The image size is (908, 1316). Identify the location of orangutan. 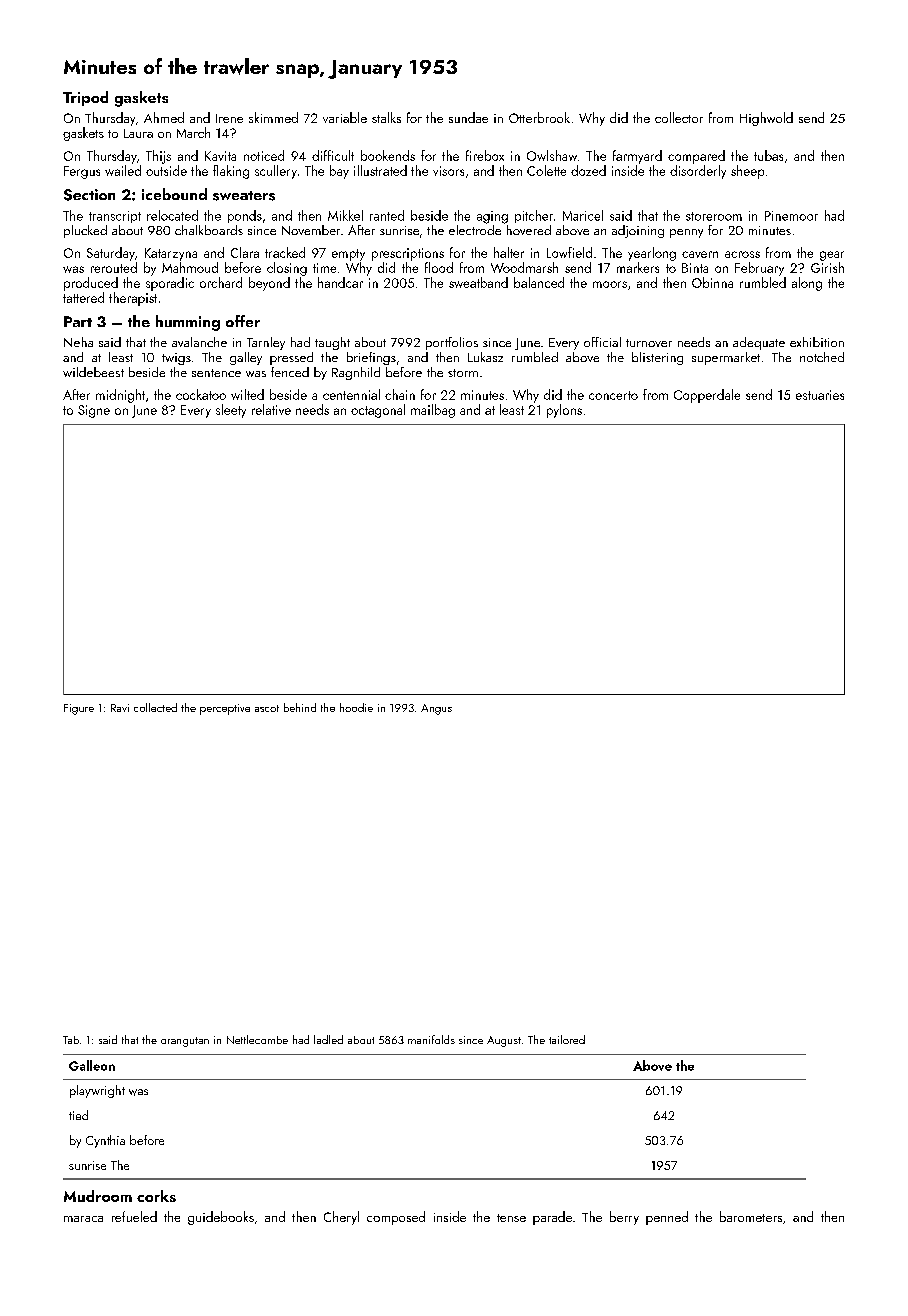
(185, 1042).
